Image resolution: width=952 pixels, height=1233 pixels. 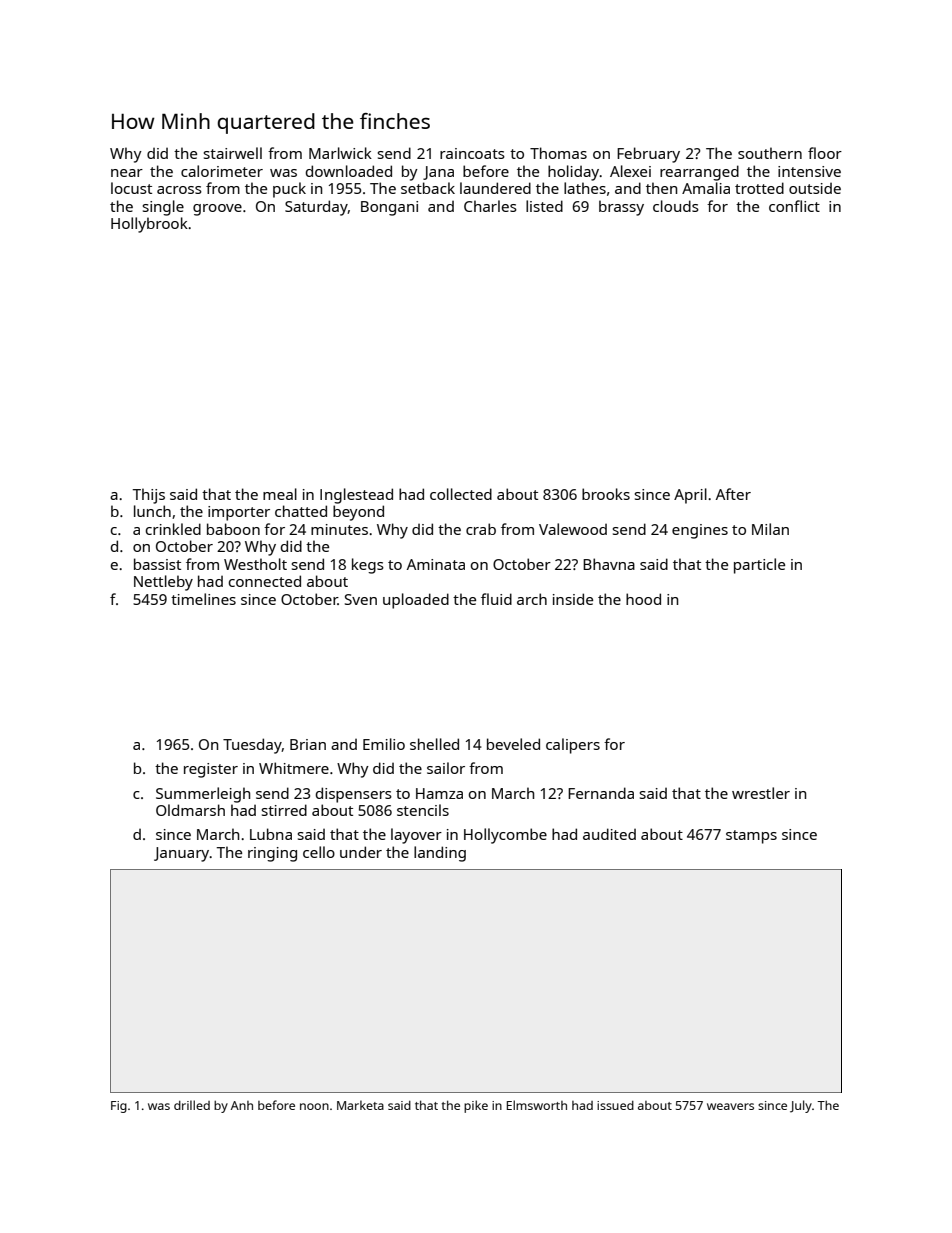 What do you see at coordinates (316, 208) in the screenshot?
I see `Saturday` at bounding box center [316, 208].
